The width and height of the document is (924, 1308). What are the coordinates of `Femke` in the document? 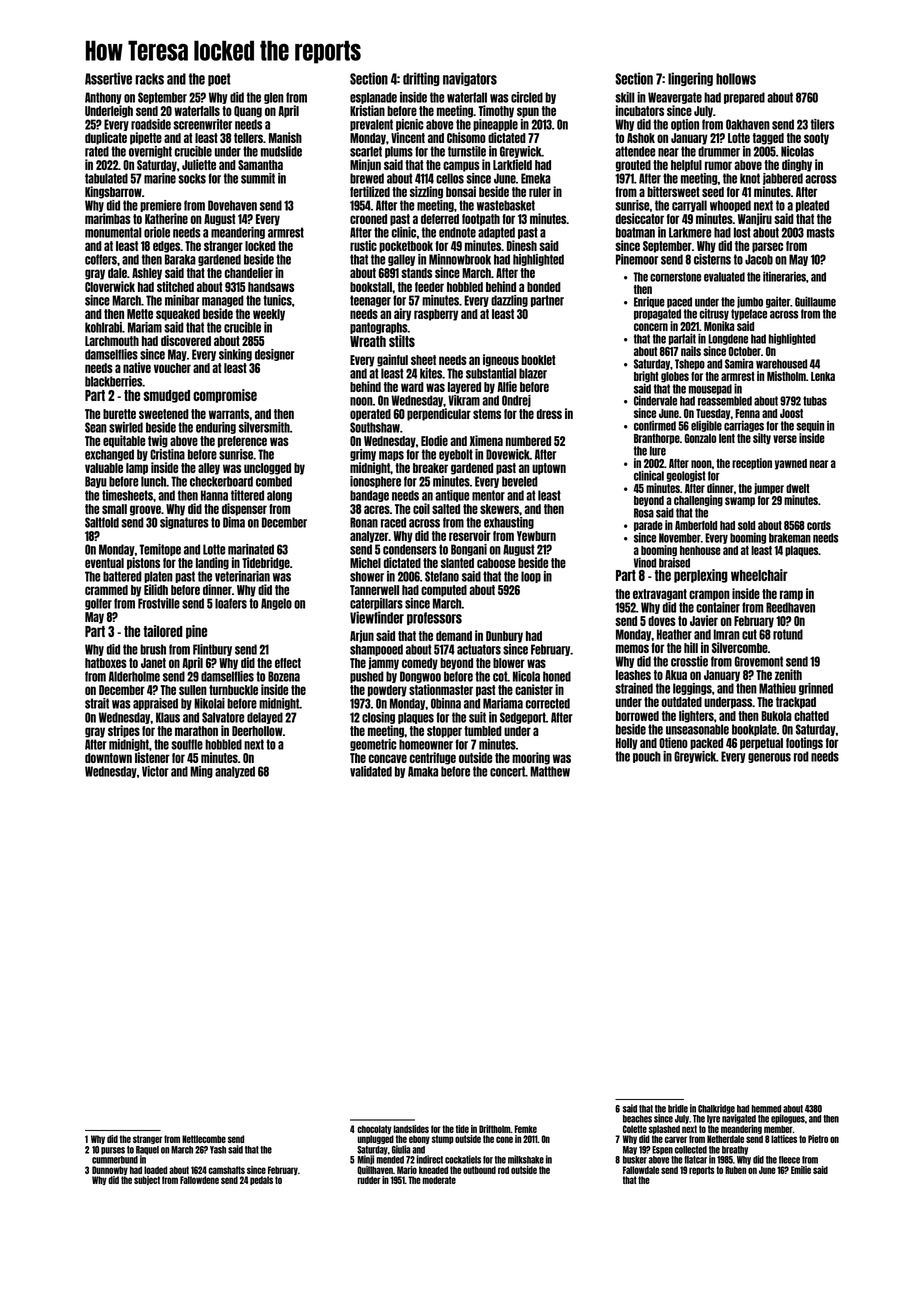 It's located at (526, 1129).
